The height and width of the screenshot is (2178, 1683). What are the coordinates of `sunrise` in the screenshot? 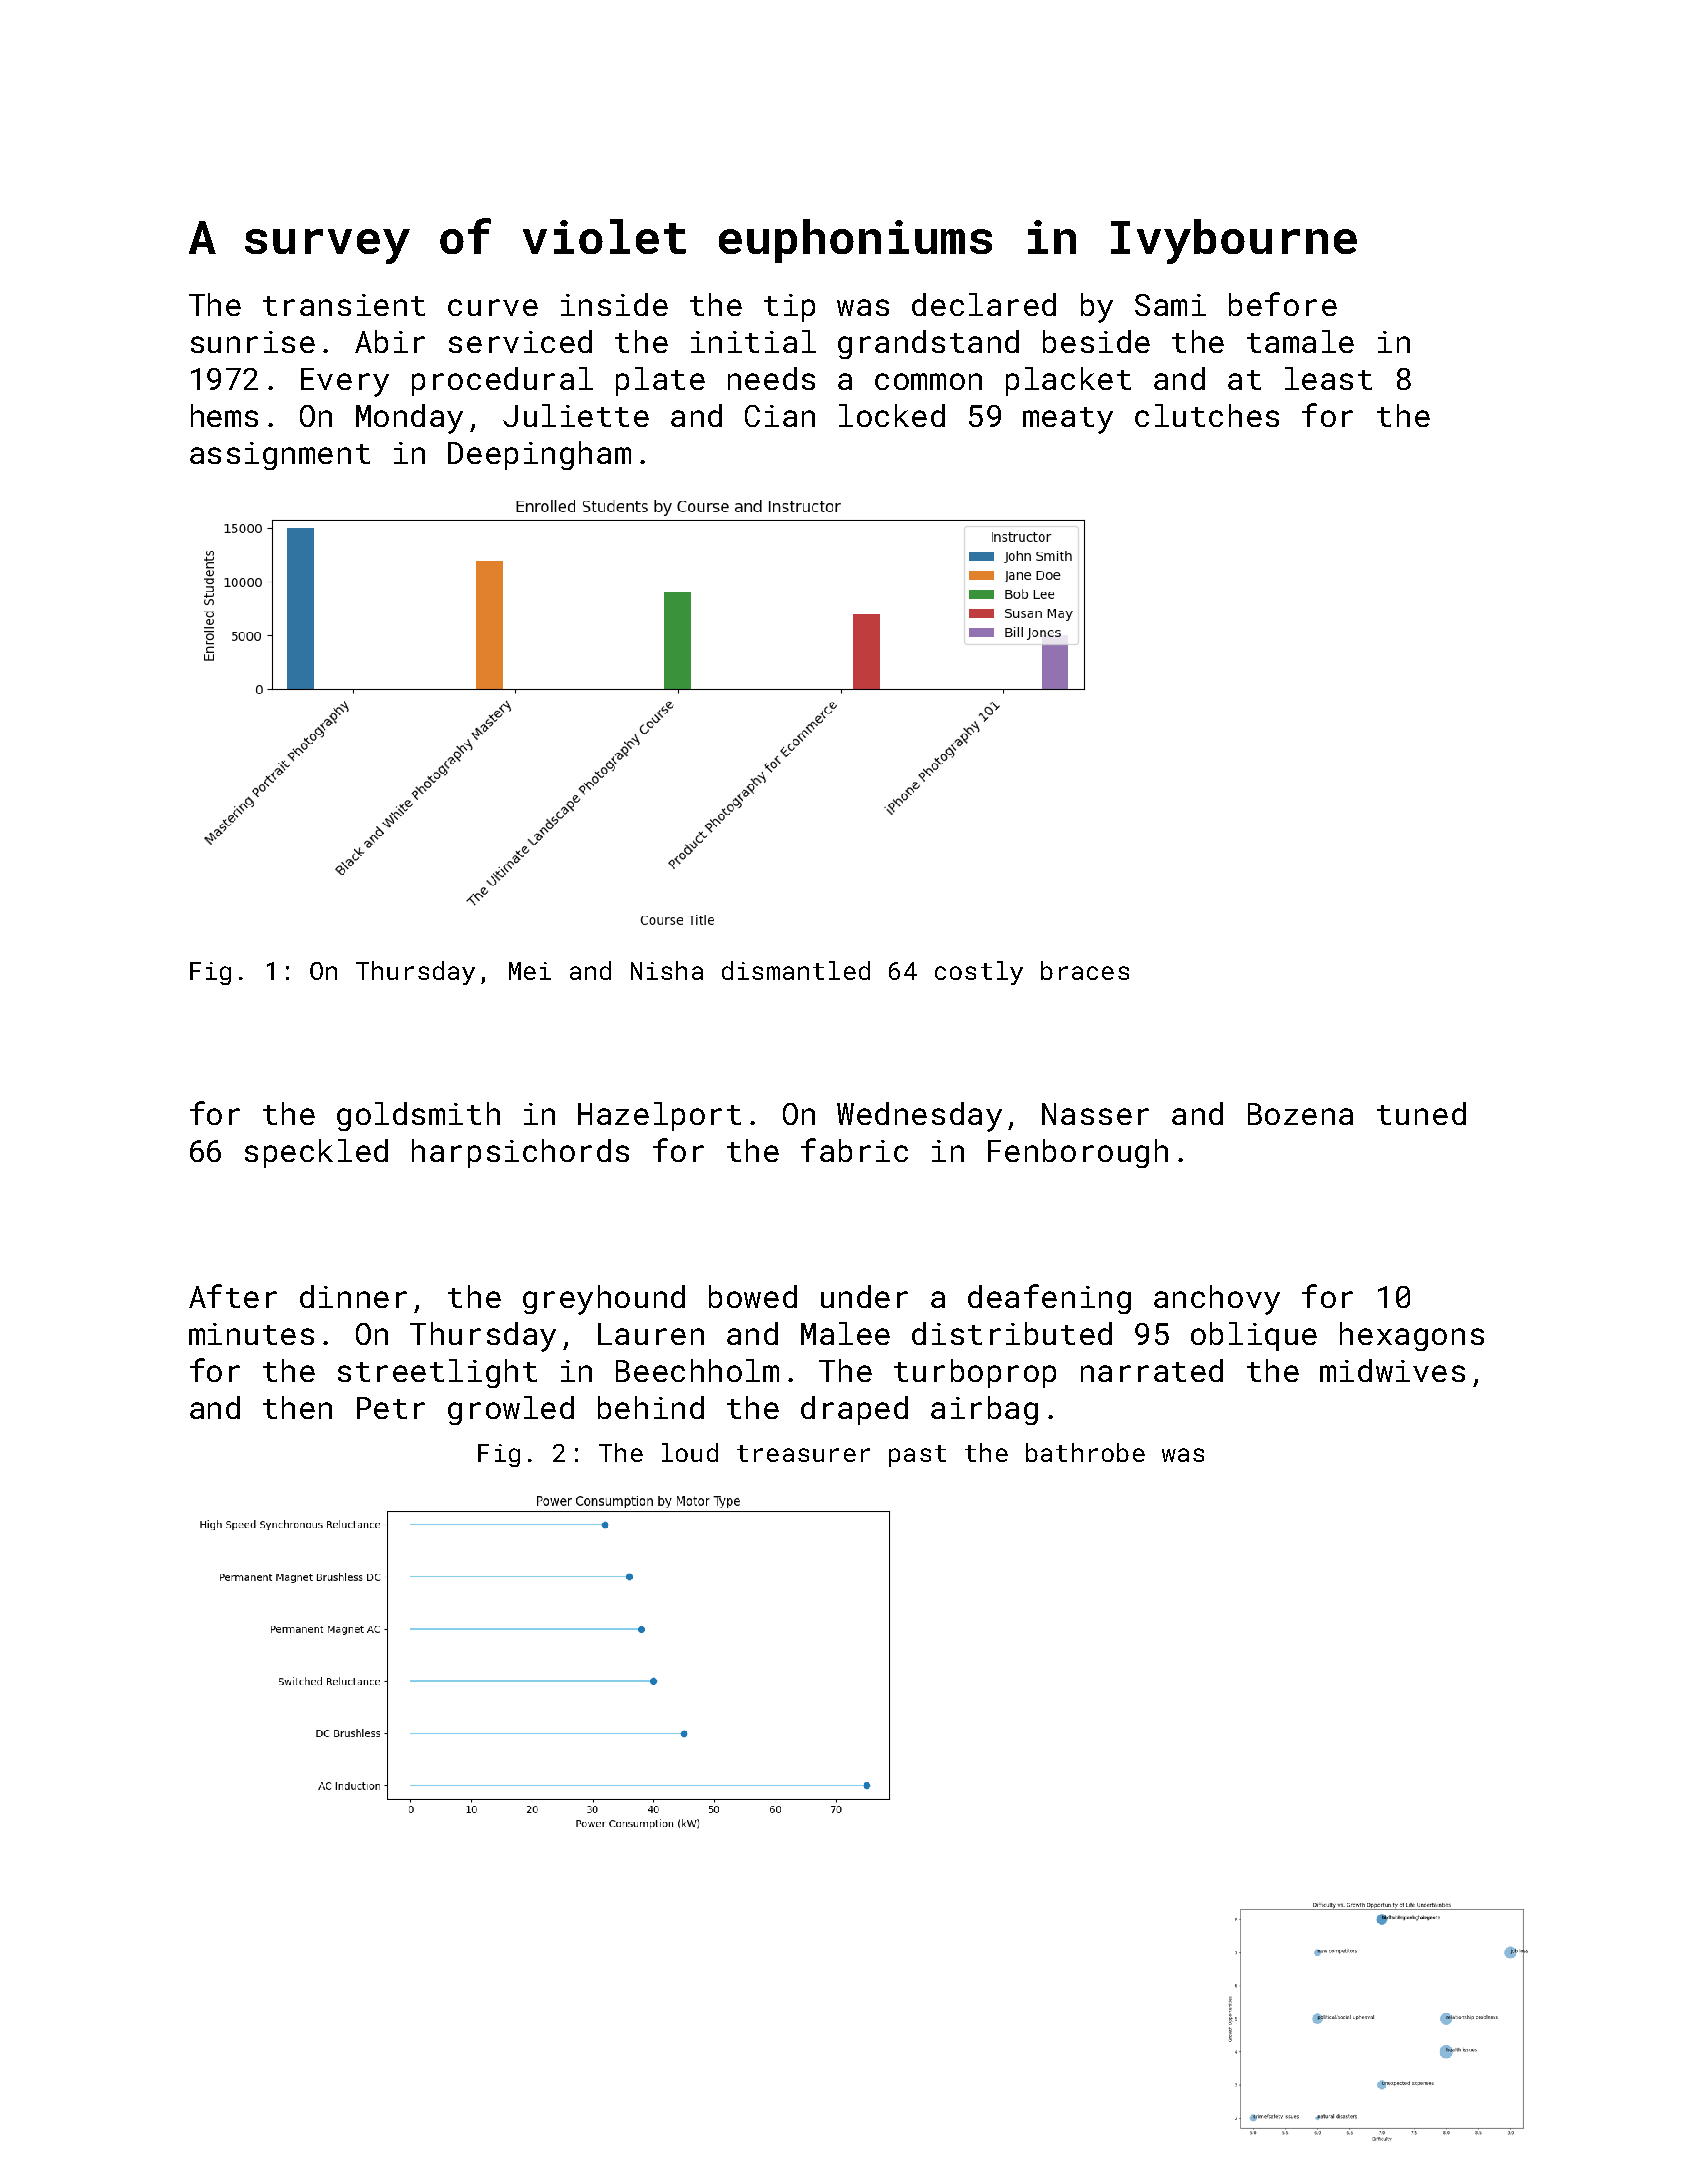 It's located at (253, 342).
